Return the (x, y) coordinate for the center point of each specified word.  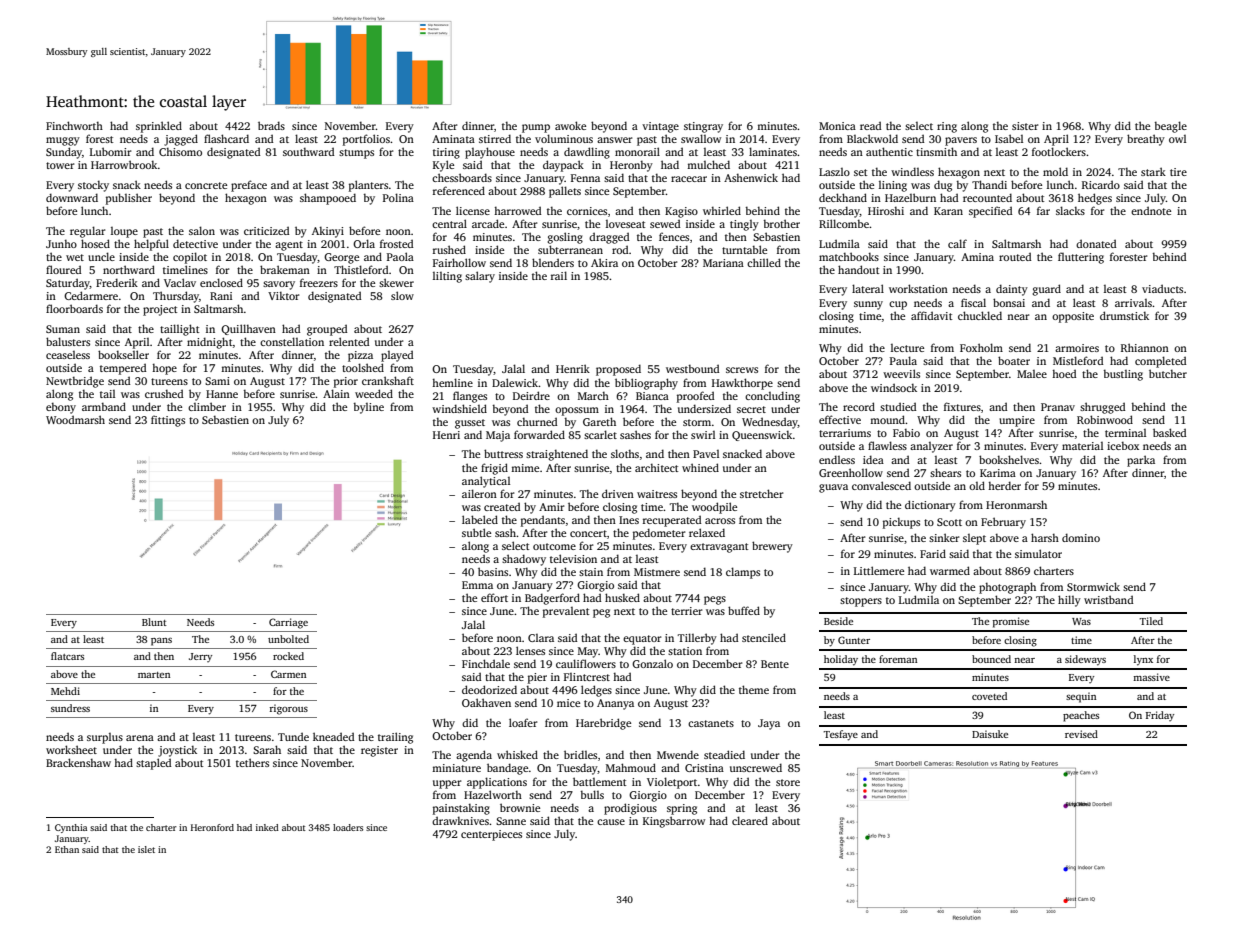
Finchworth (74, 125)
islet (146, 849)
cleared (750, 820)
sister (1025, 126)
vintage (660, 127)
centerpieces (491, 835)
